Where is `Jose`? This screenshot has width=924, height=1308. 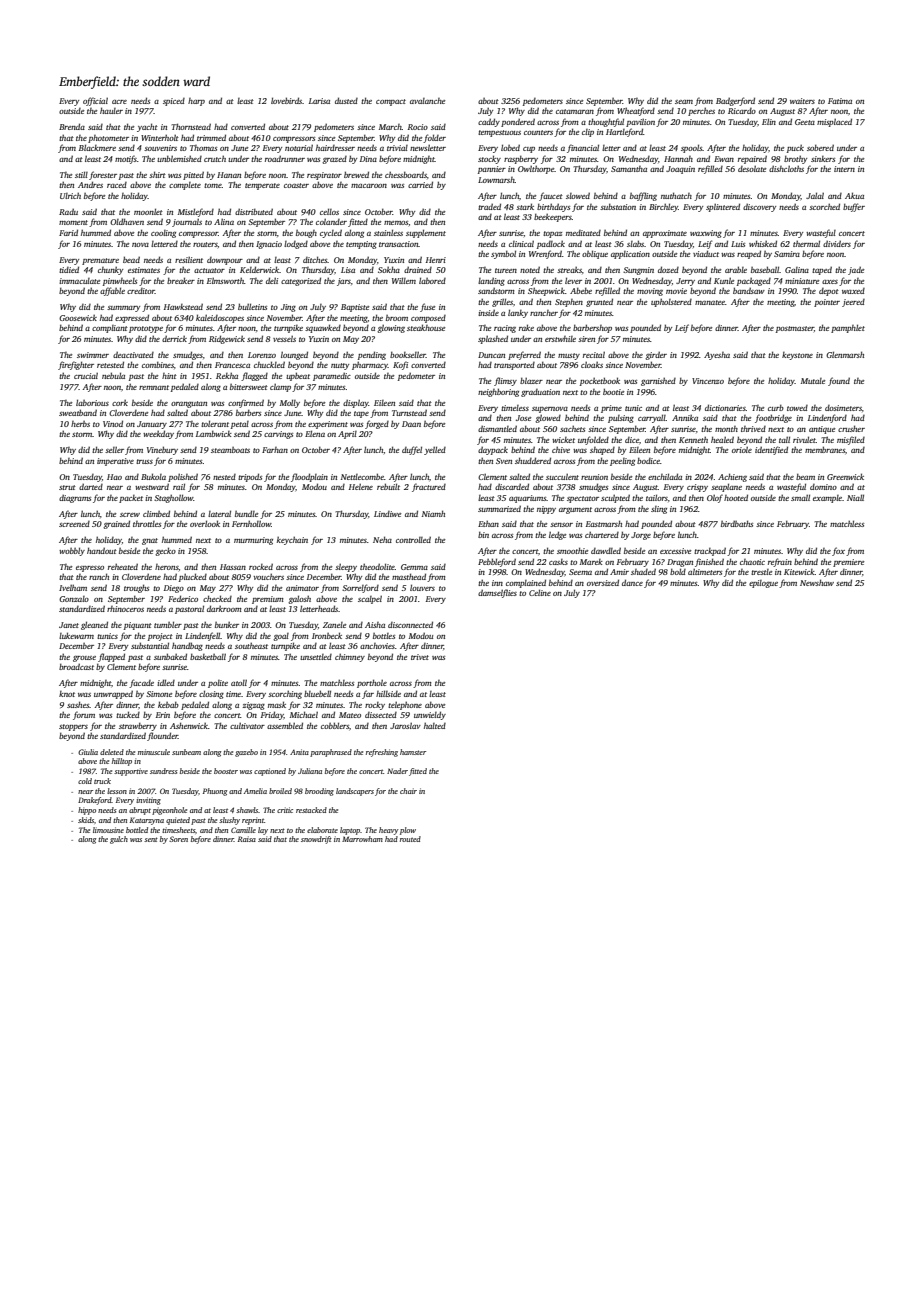
Jose is located at coordinates (524, 418).
